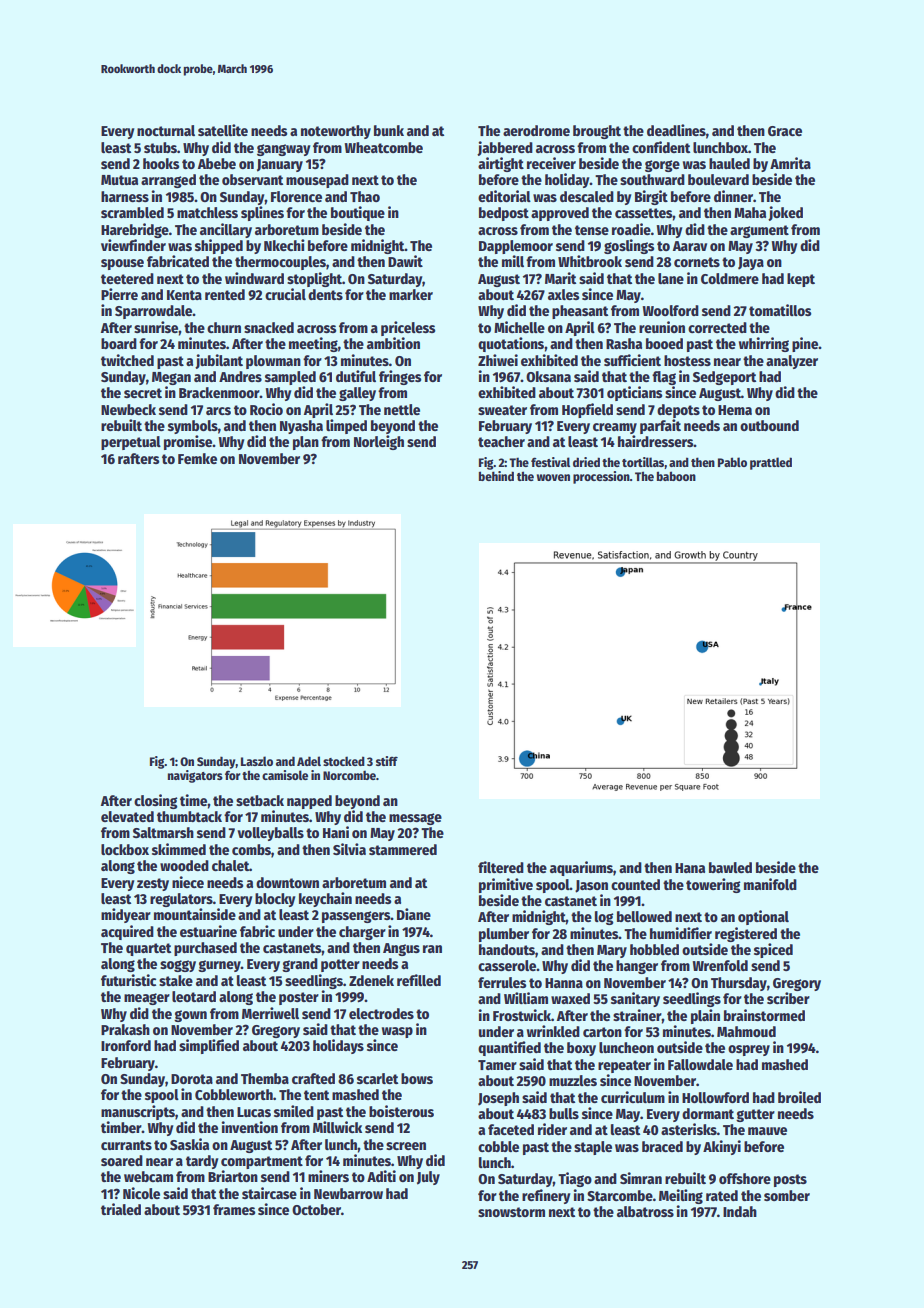  What do you see at coordinates (730, 867) in the screenshot?
I see `bawled` at bounding box center [730, 867].
